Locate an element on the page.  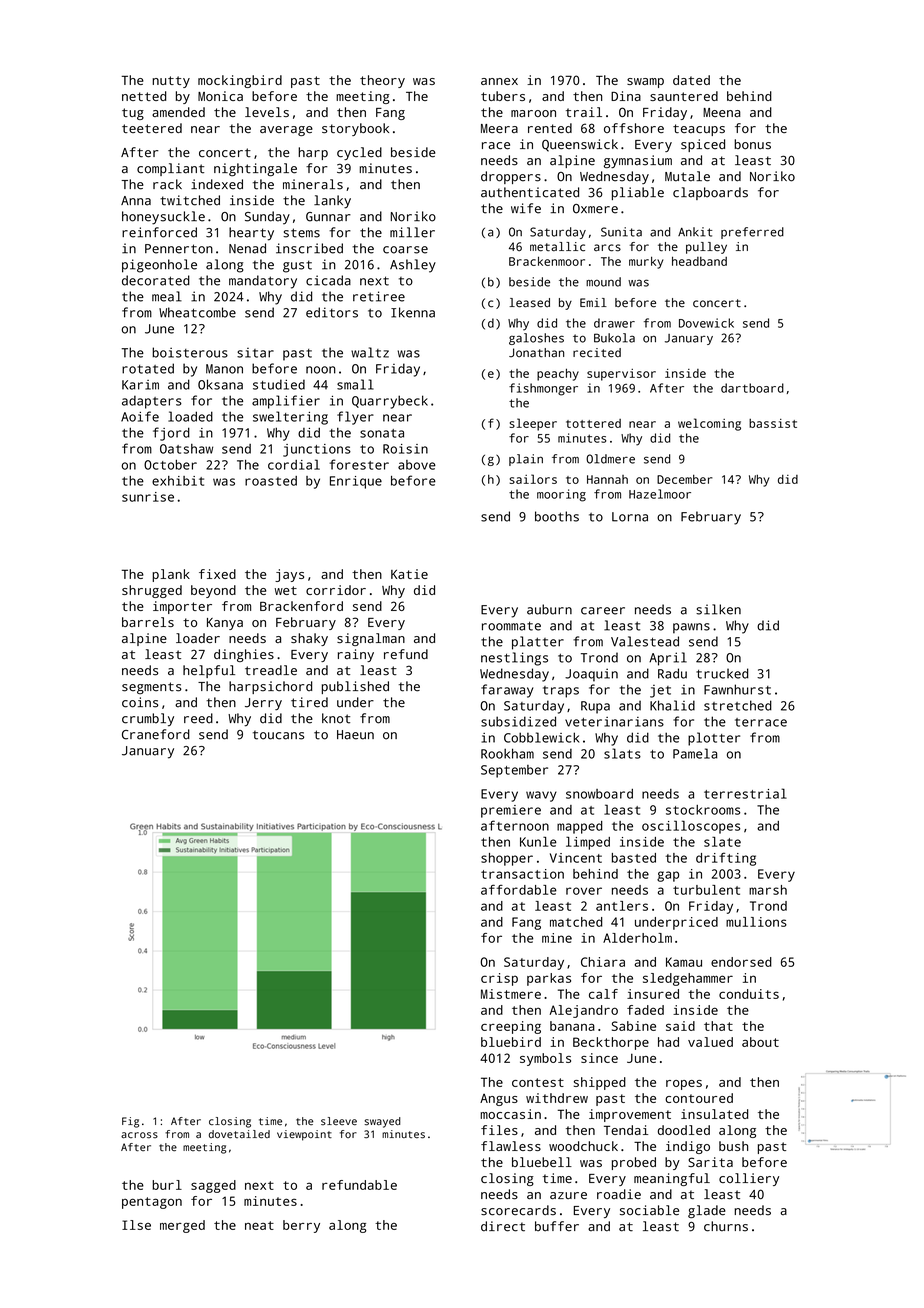
Kanya is located at coordinates (225, 624).
